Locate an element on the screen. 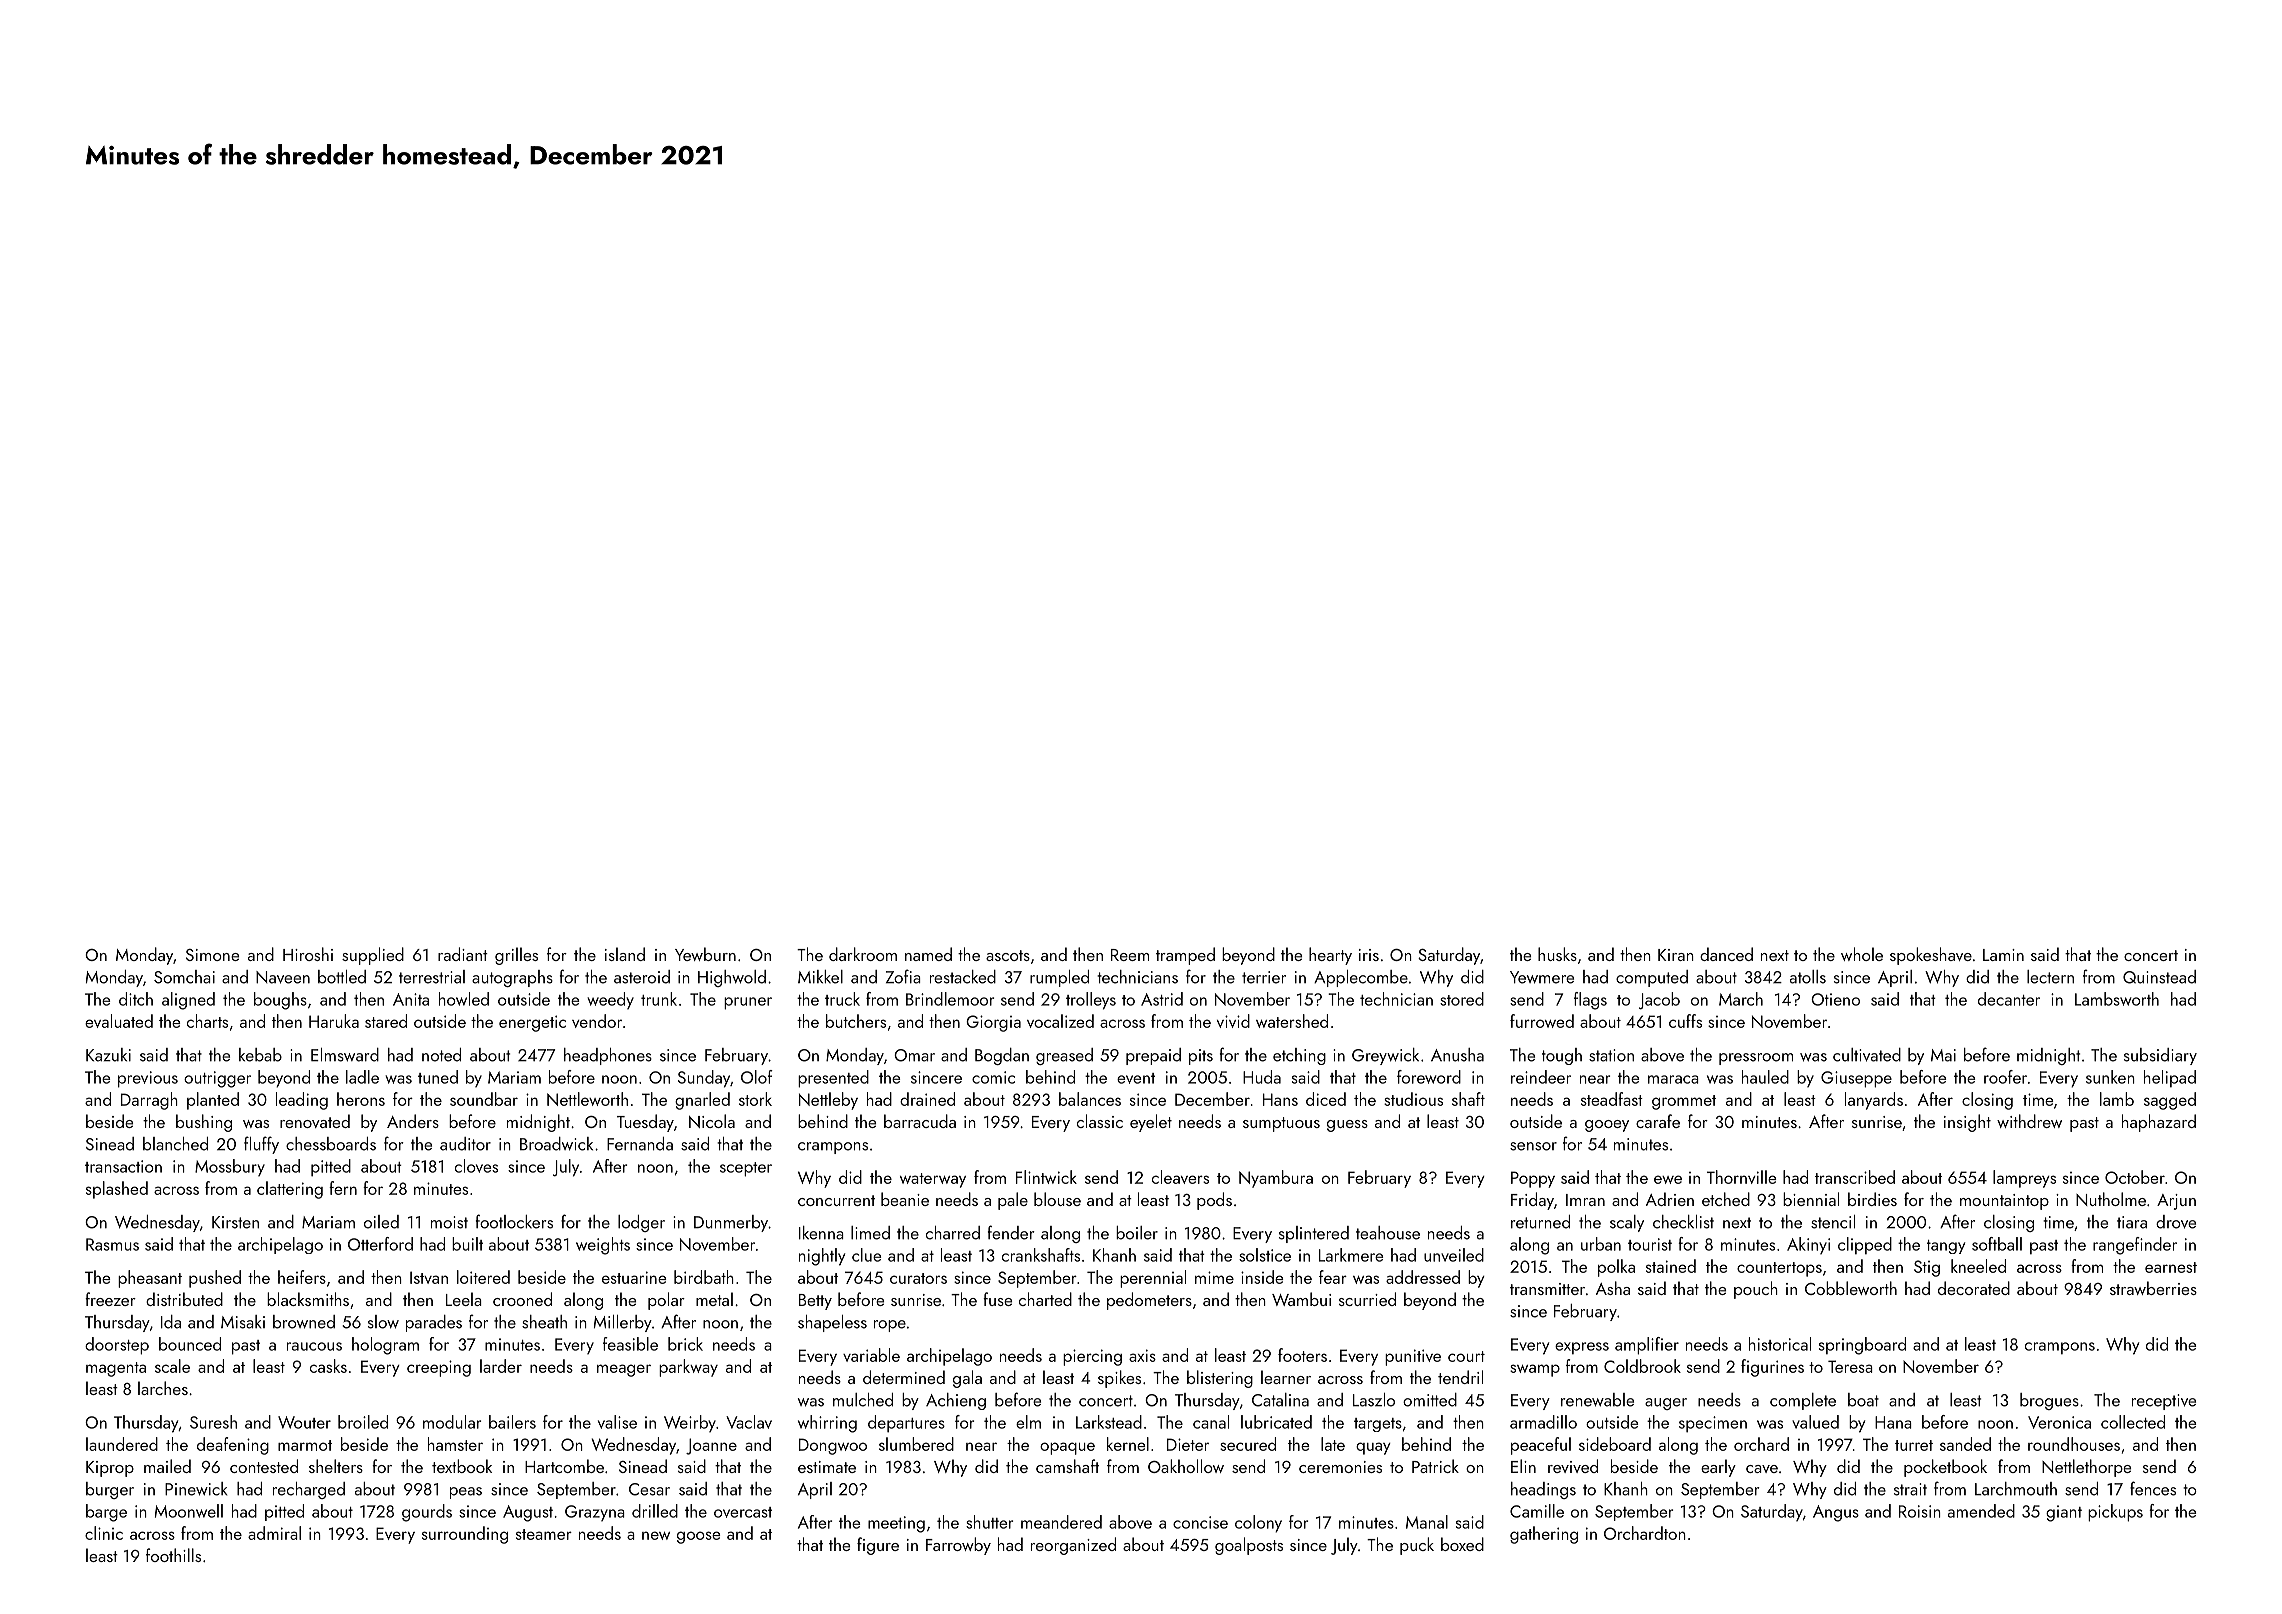 The image size is (2282, 1614). outrigger is located at coordinates (217, 1079).
